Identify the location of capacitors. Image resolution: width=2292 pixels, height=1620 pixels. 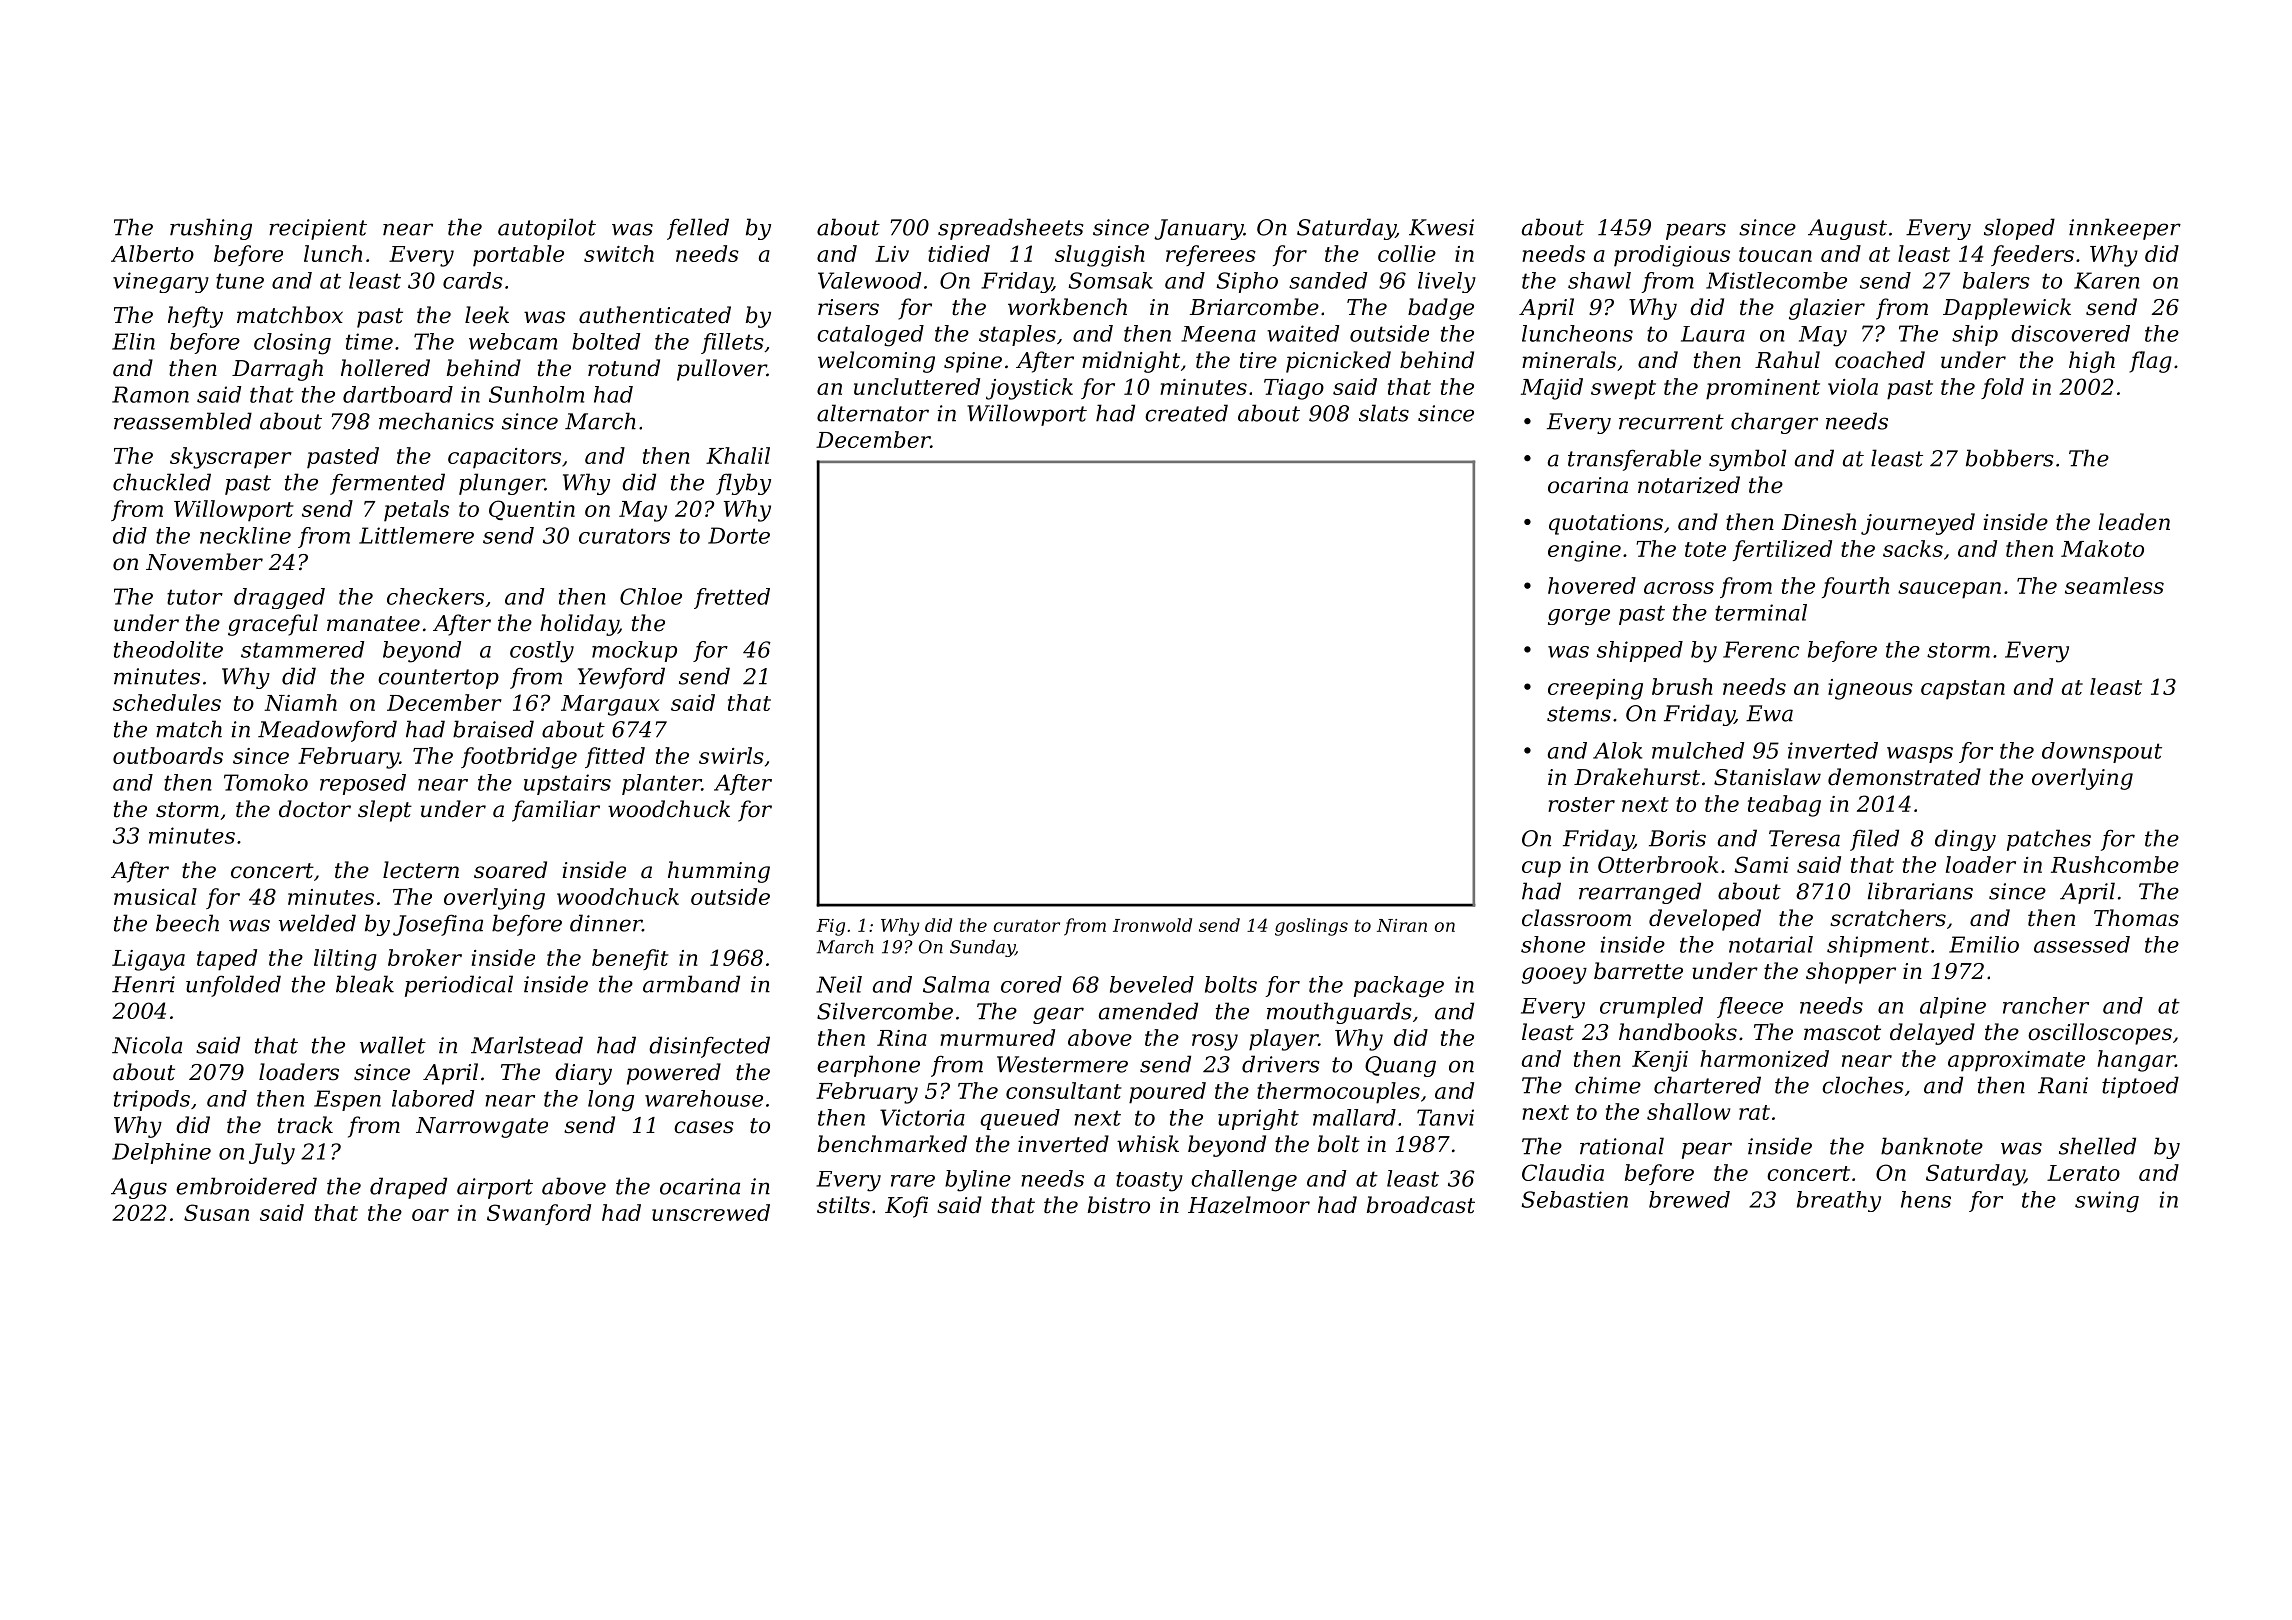
(504, 458).
